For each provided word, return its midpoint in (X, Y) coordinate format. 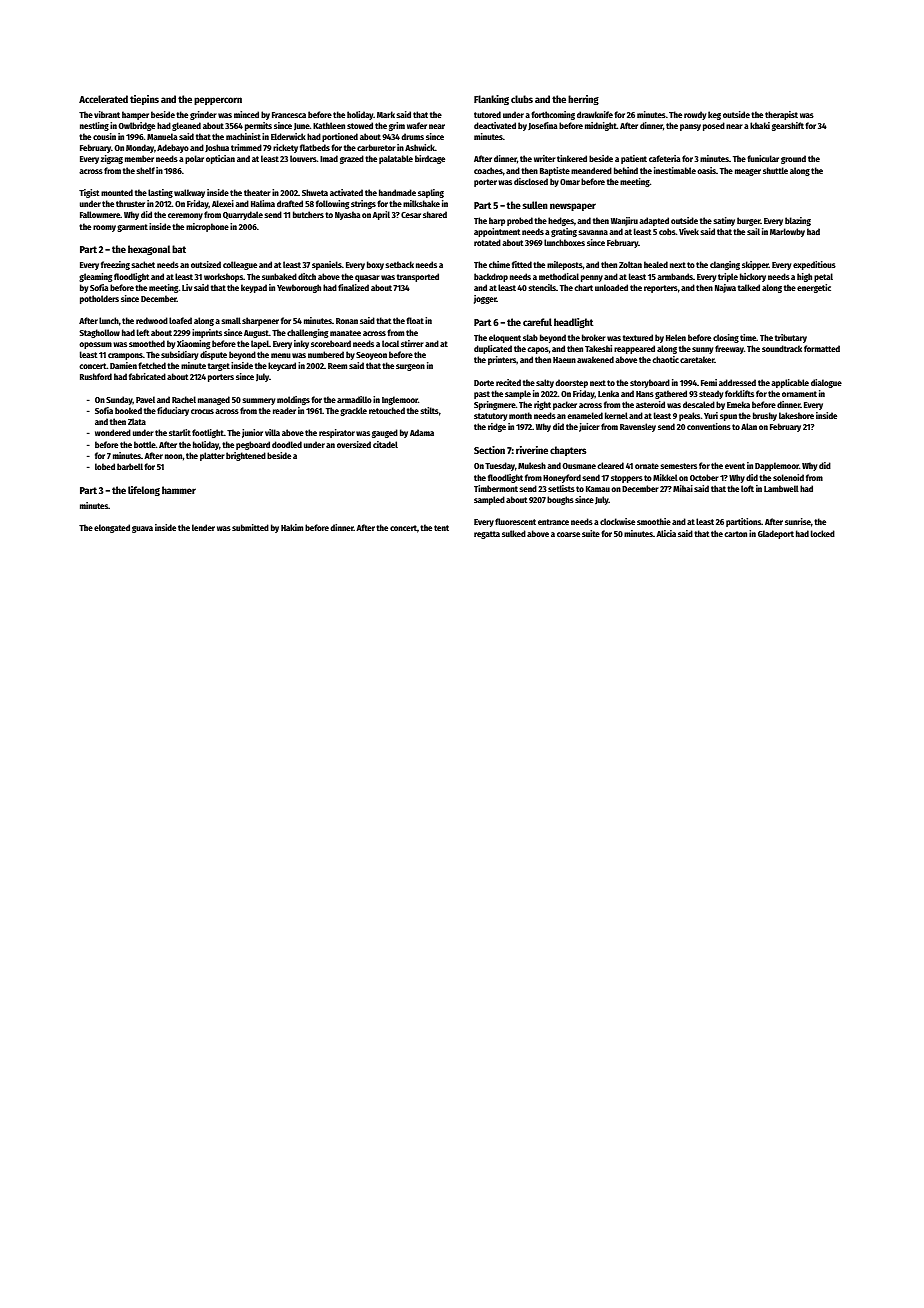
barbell (130, 466)
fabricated (147, 376)
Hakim (292, 527)
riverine (532, 450)
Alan (749, 426)
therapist (781, 115)
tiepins (144, 100)
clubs (522, 99)
